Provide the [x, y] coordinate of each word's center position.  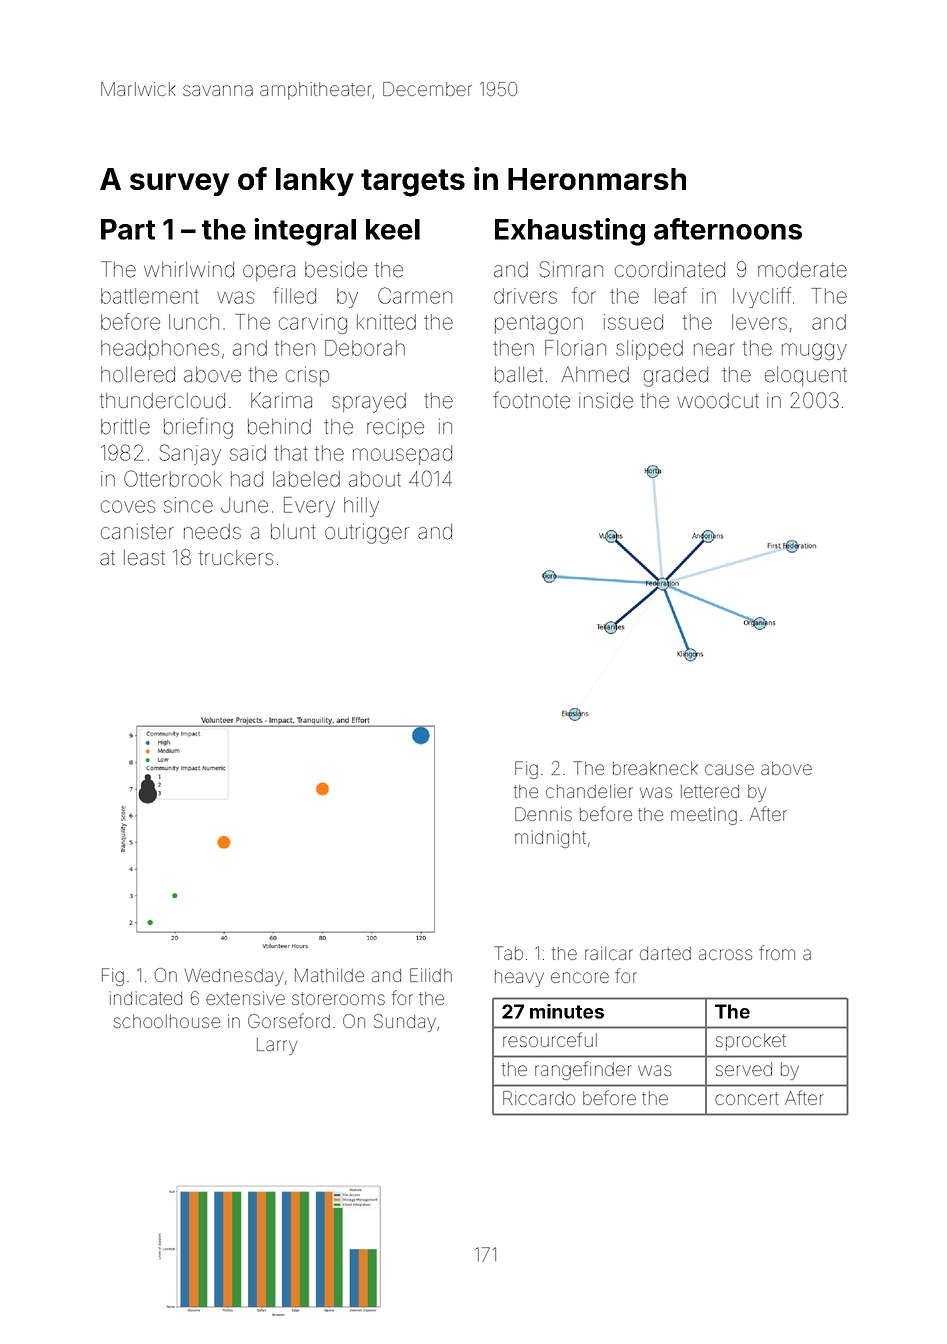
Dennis [543, 814]
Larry [277, 1046]
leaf [671, 295]
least [144, 558]
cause [729, 769]
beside [336, 269]
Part [128, 229]
